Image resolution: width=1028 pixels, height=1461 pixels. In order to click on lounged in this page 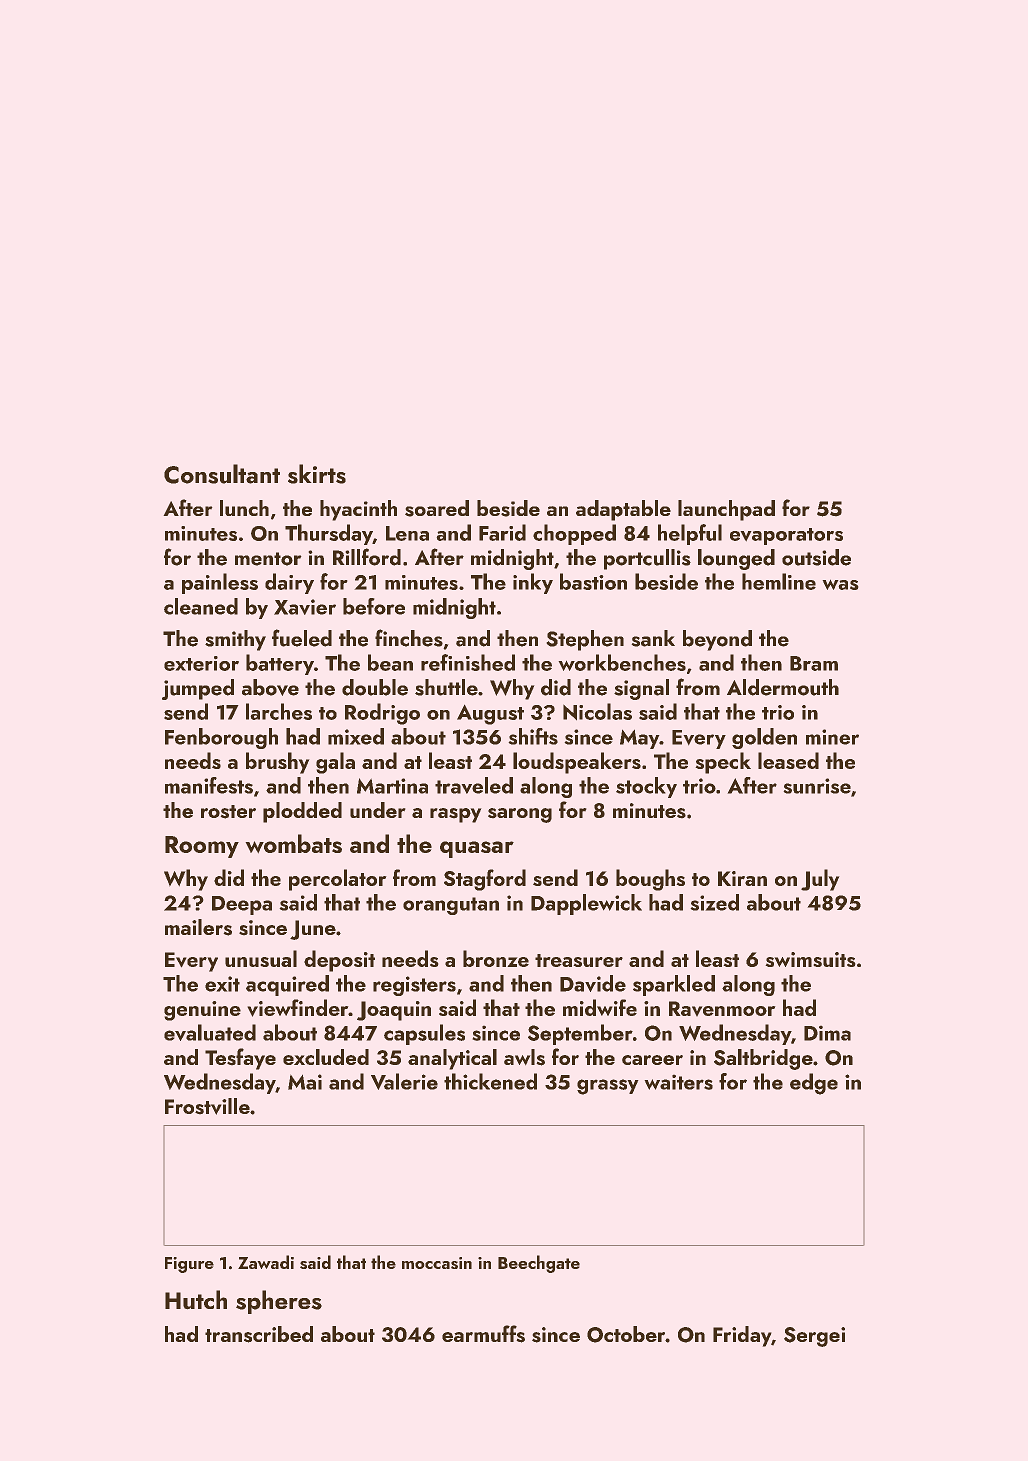, I will do `click(736, 559)`.
